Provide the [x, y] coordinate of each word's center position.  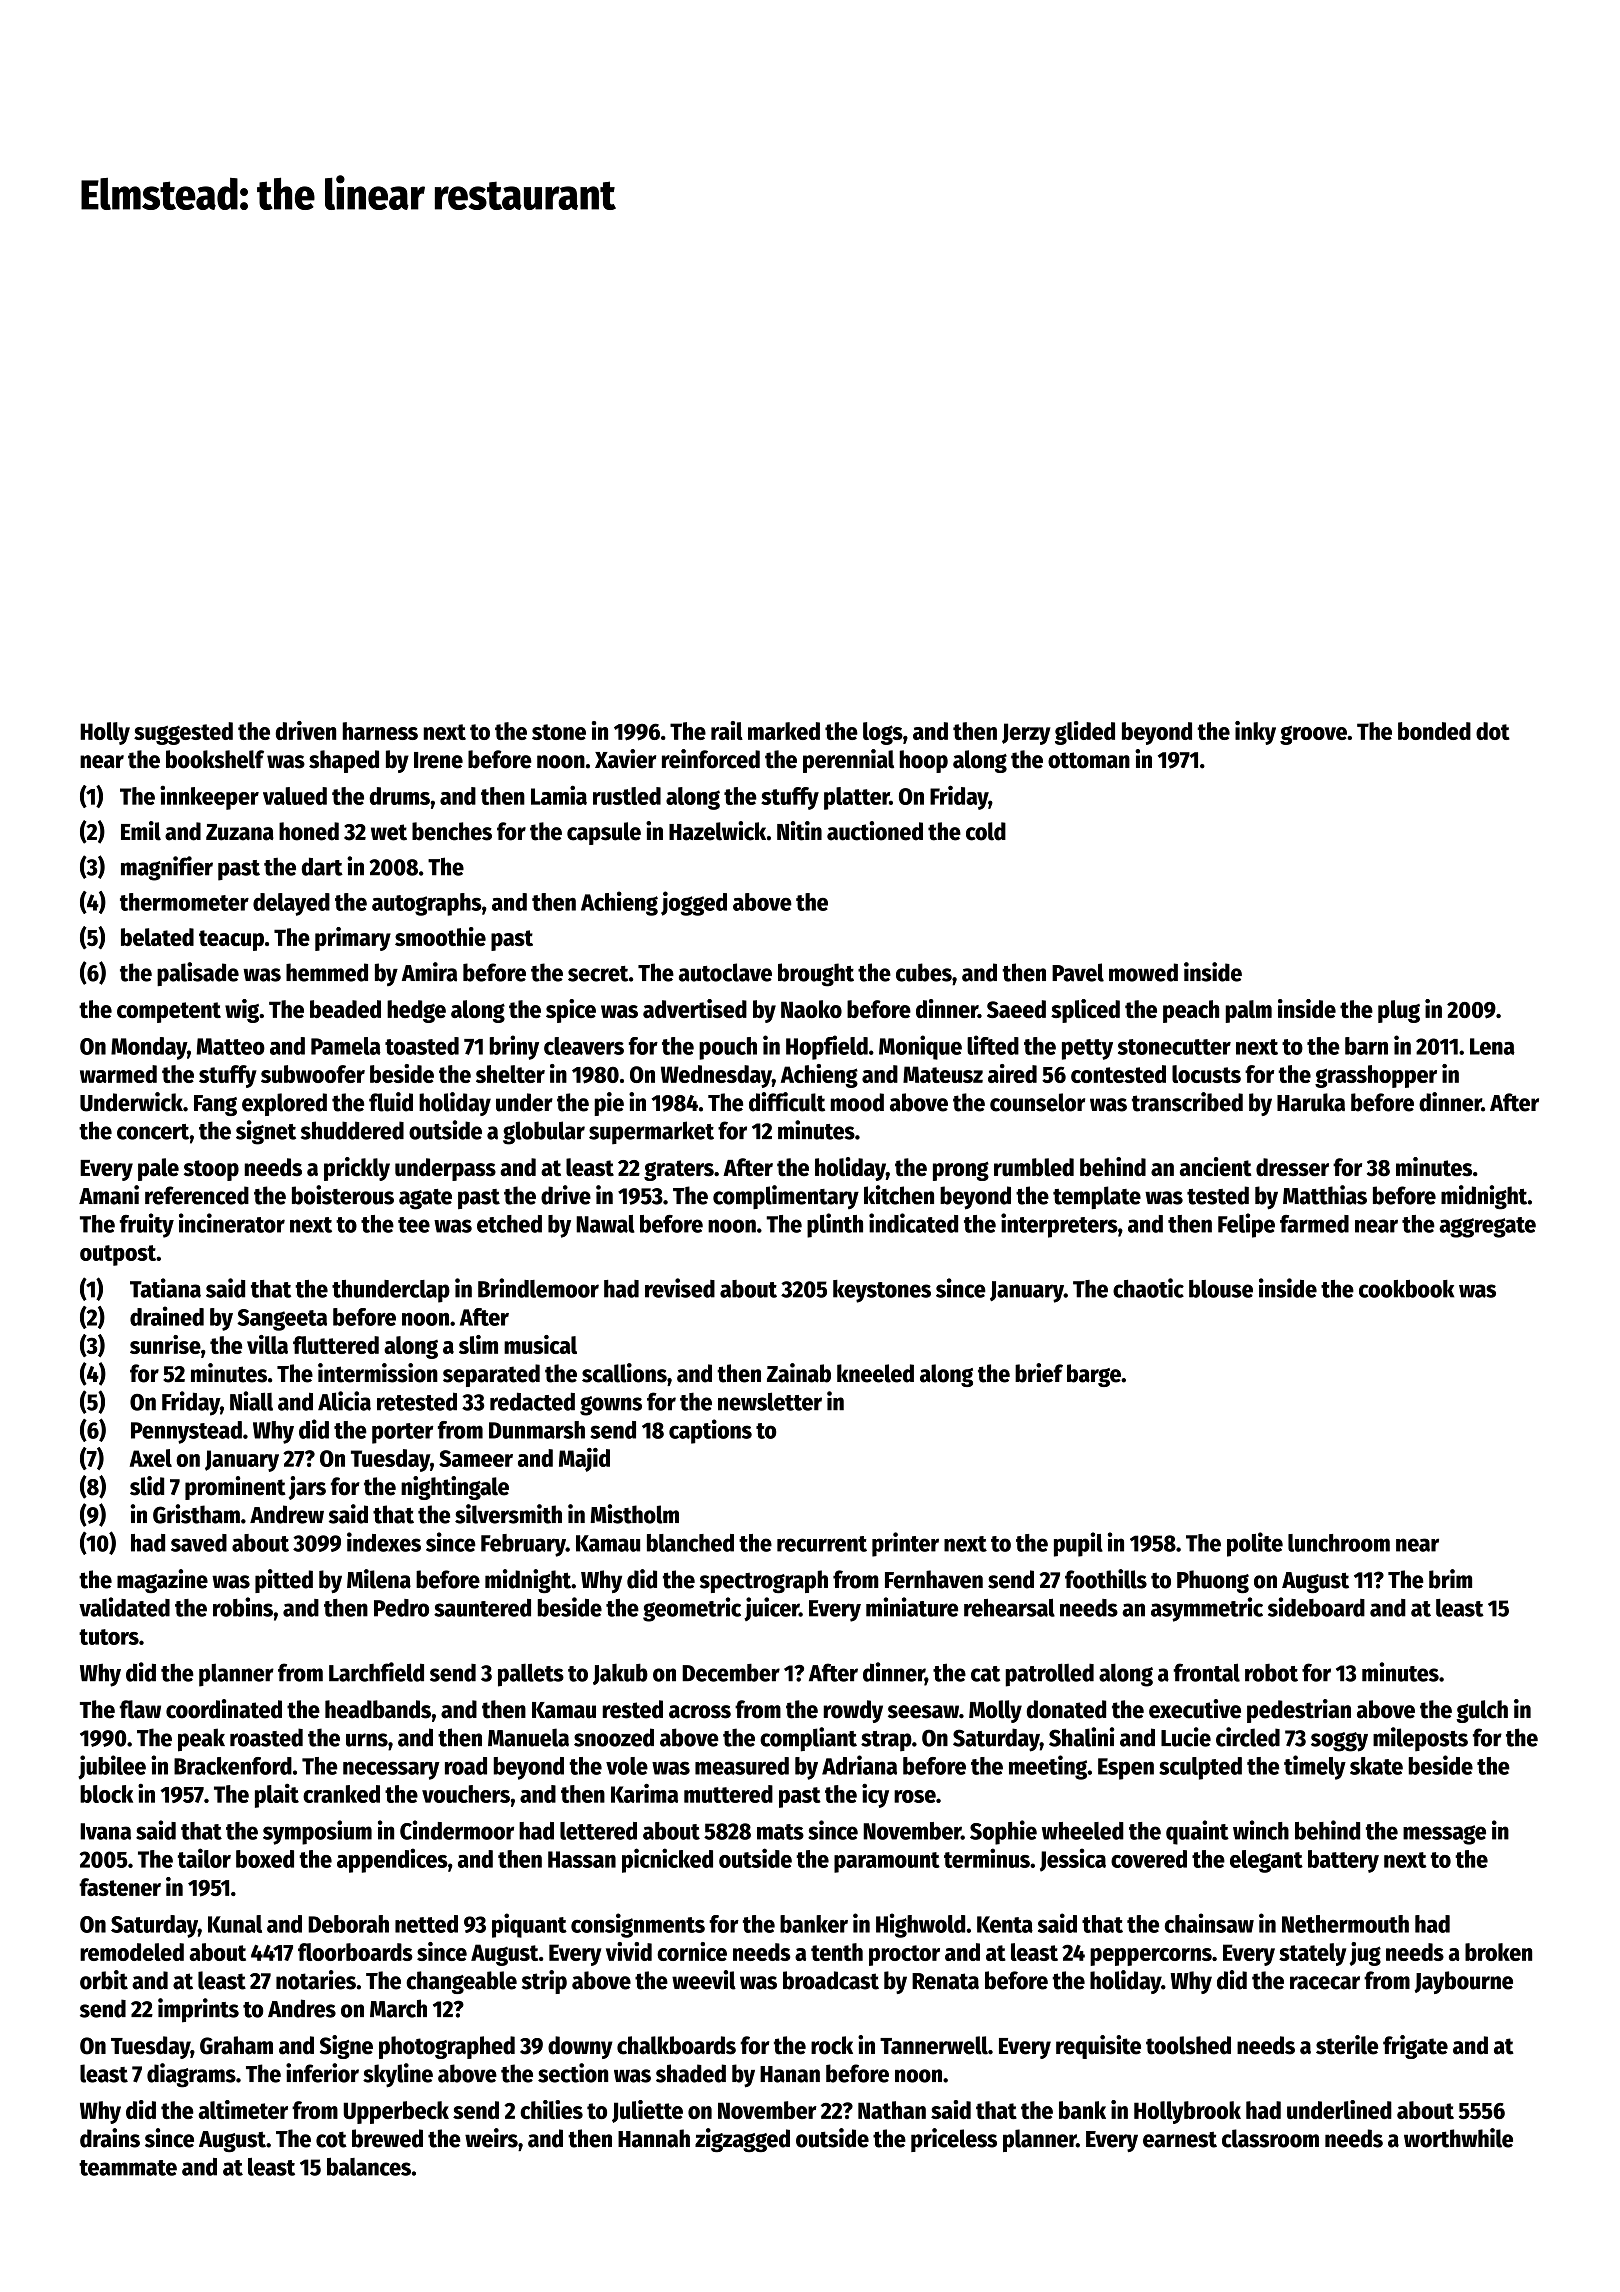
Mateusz [943, 1074]
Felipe [1246, 1225]
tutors [109, 1637]
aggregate [1487, 1227]
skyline [398, 2075]
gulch [1482, 1711]
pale [158, 1169]
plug [1399, 1011]
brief [1039, 1373]
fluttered [336, 1345]
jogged [694, 903]
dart [322, 866]
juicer [771, 1609]
